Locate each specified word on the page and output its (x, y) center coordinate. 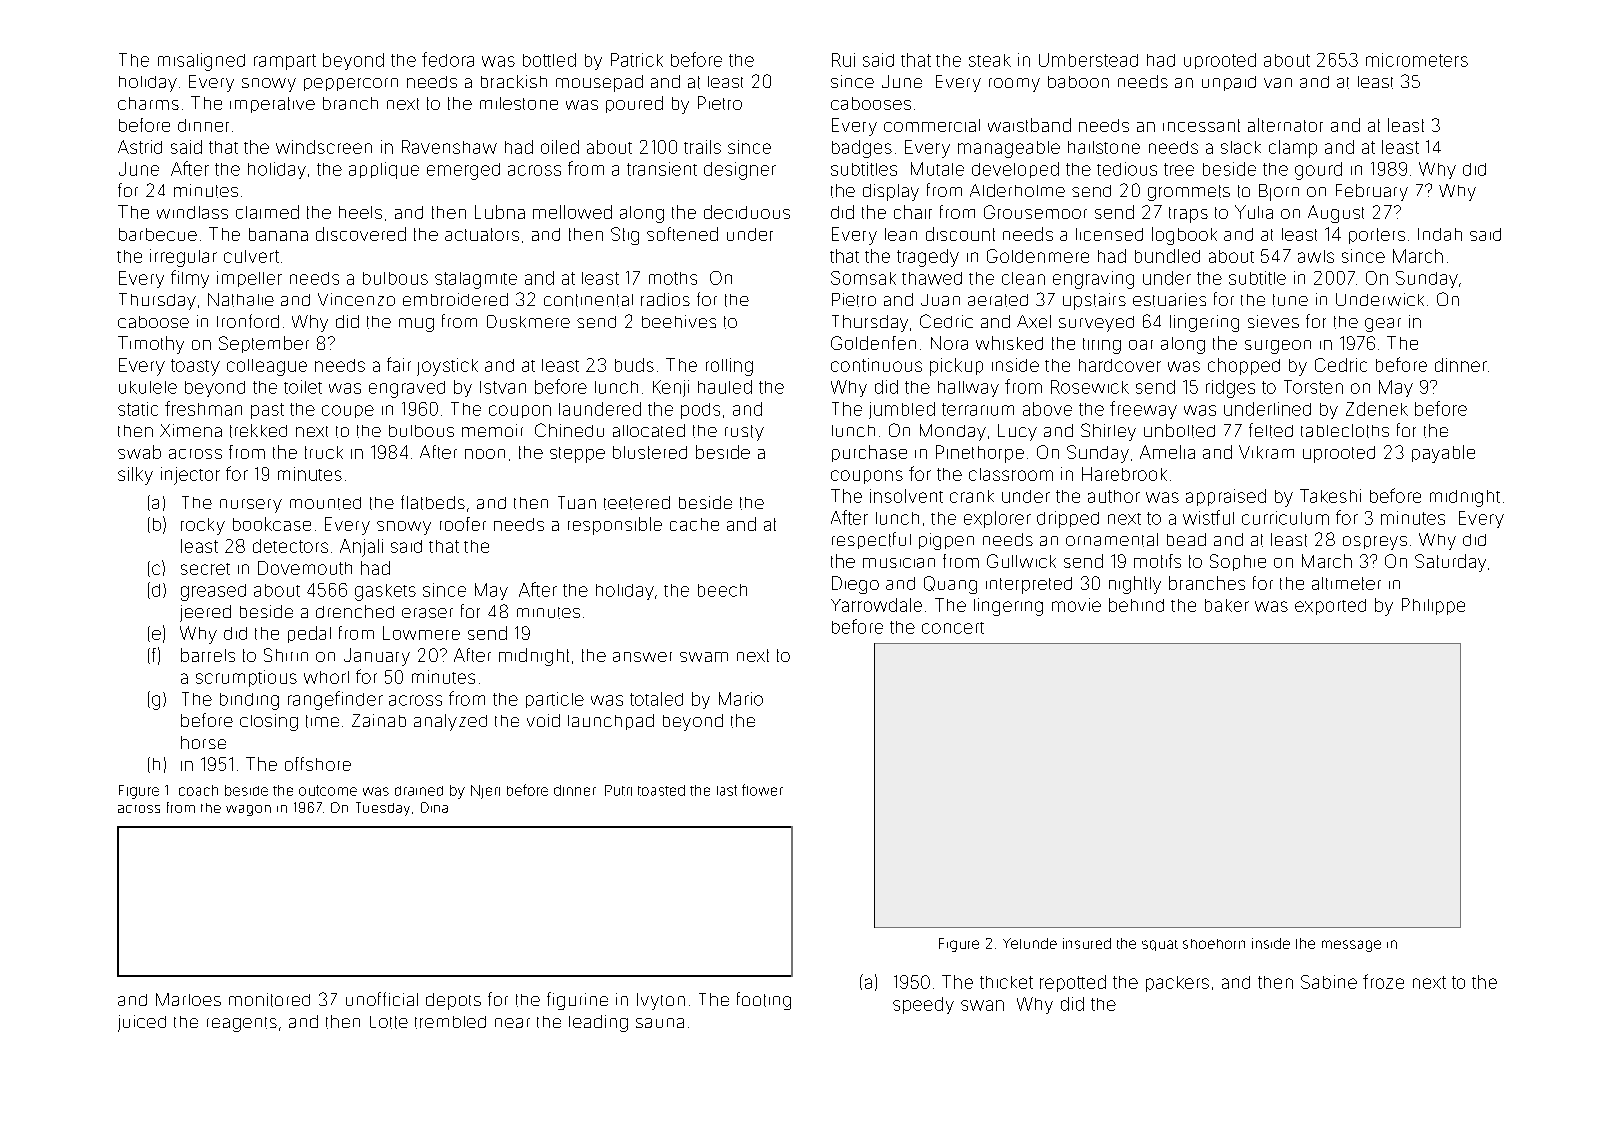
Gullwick (1021, 561)
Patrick (637, 60)
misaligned (201, 62)
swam (704, 657)
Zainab (379, 720)
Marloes (188, 999)
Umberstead (1088, 60)
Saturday (1450, 563)
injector (190, 476)
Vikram (1266, 452)
